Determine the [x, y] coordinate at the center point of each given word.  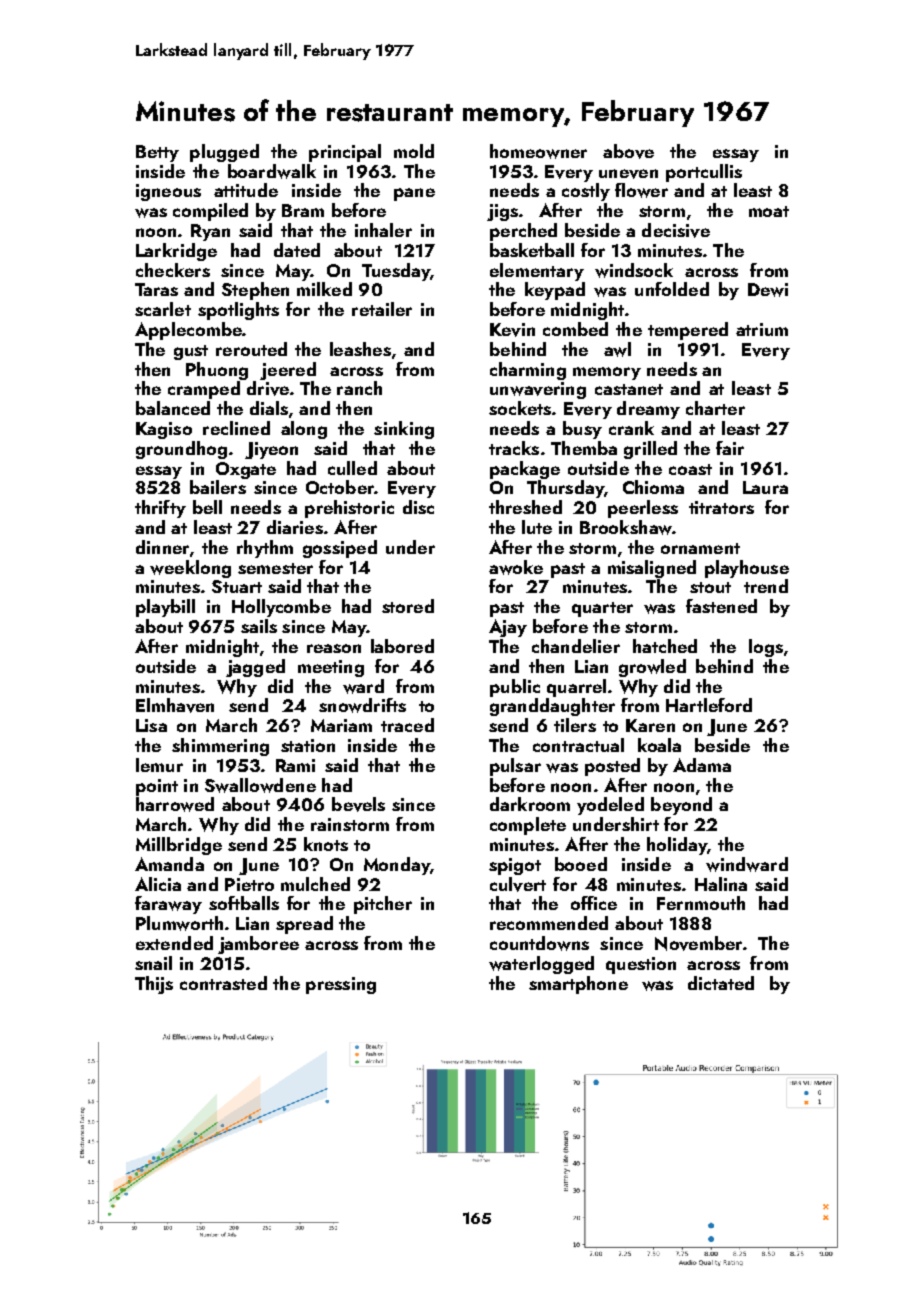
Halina [721, 884]
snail [153, 963]
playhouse [747, 569]
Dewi [768, 290]
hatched [665, 646]
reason [334, 648]
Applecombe [188, 331]
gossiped [340, 549]
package [525, 470]
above [628, 151]
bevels [358, 804]
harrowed [175, 804]
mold [414, 151]
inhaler [383, 230]
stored [408, 606]
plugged [224, 153]
